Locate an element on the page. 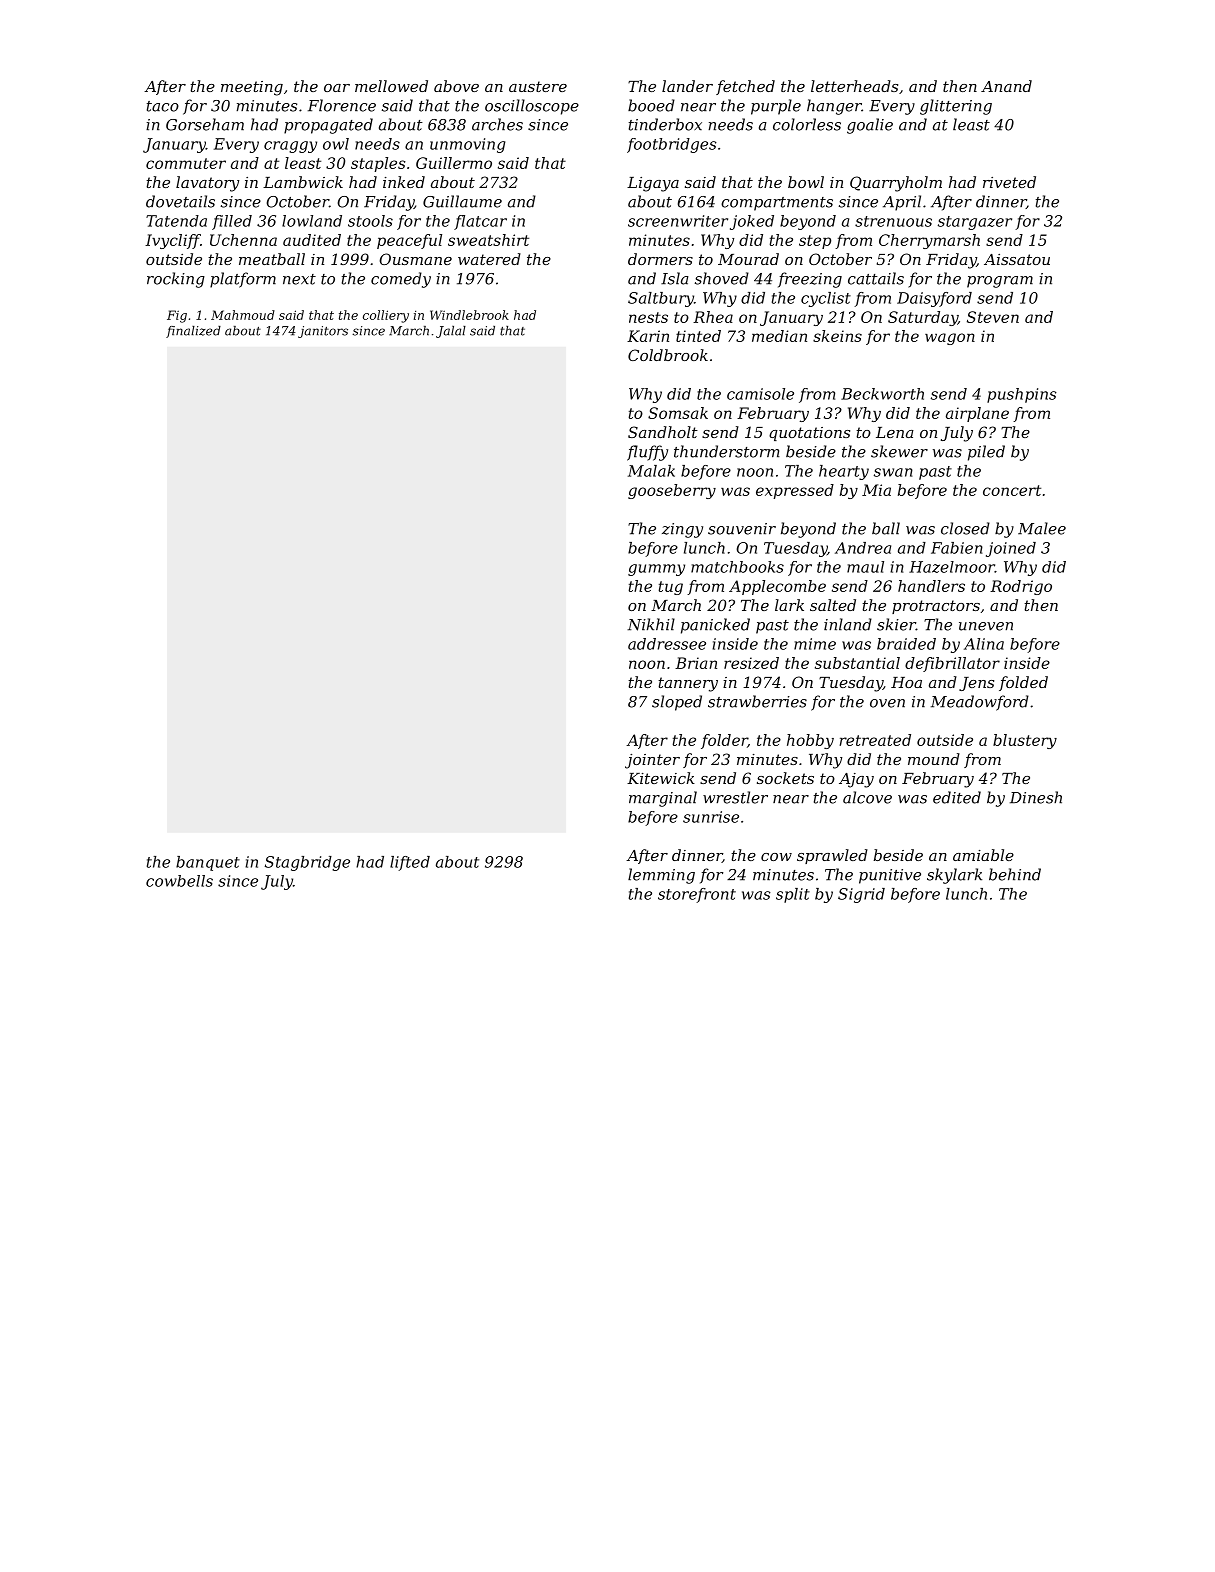 This image has height=1572, width=1215. Mahmoud is located at coordinates (243, 315).
